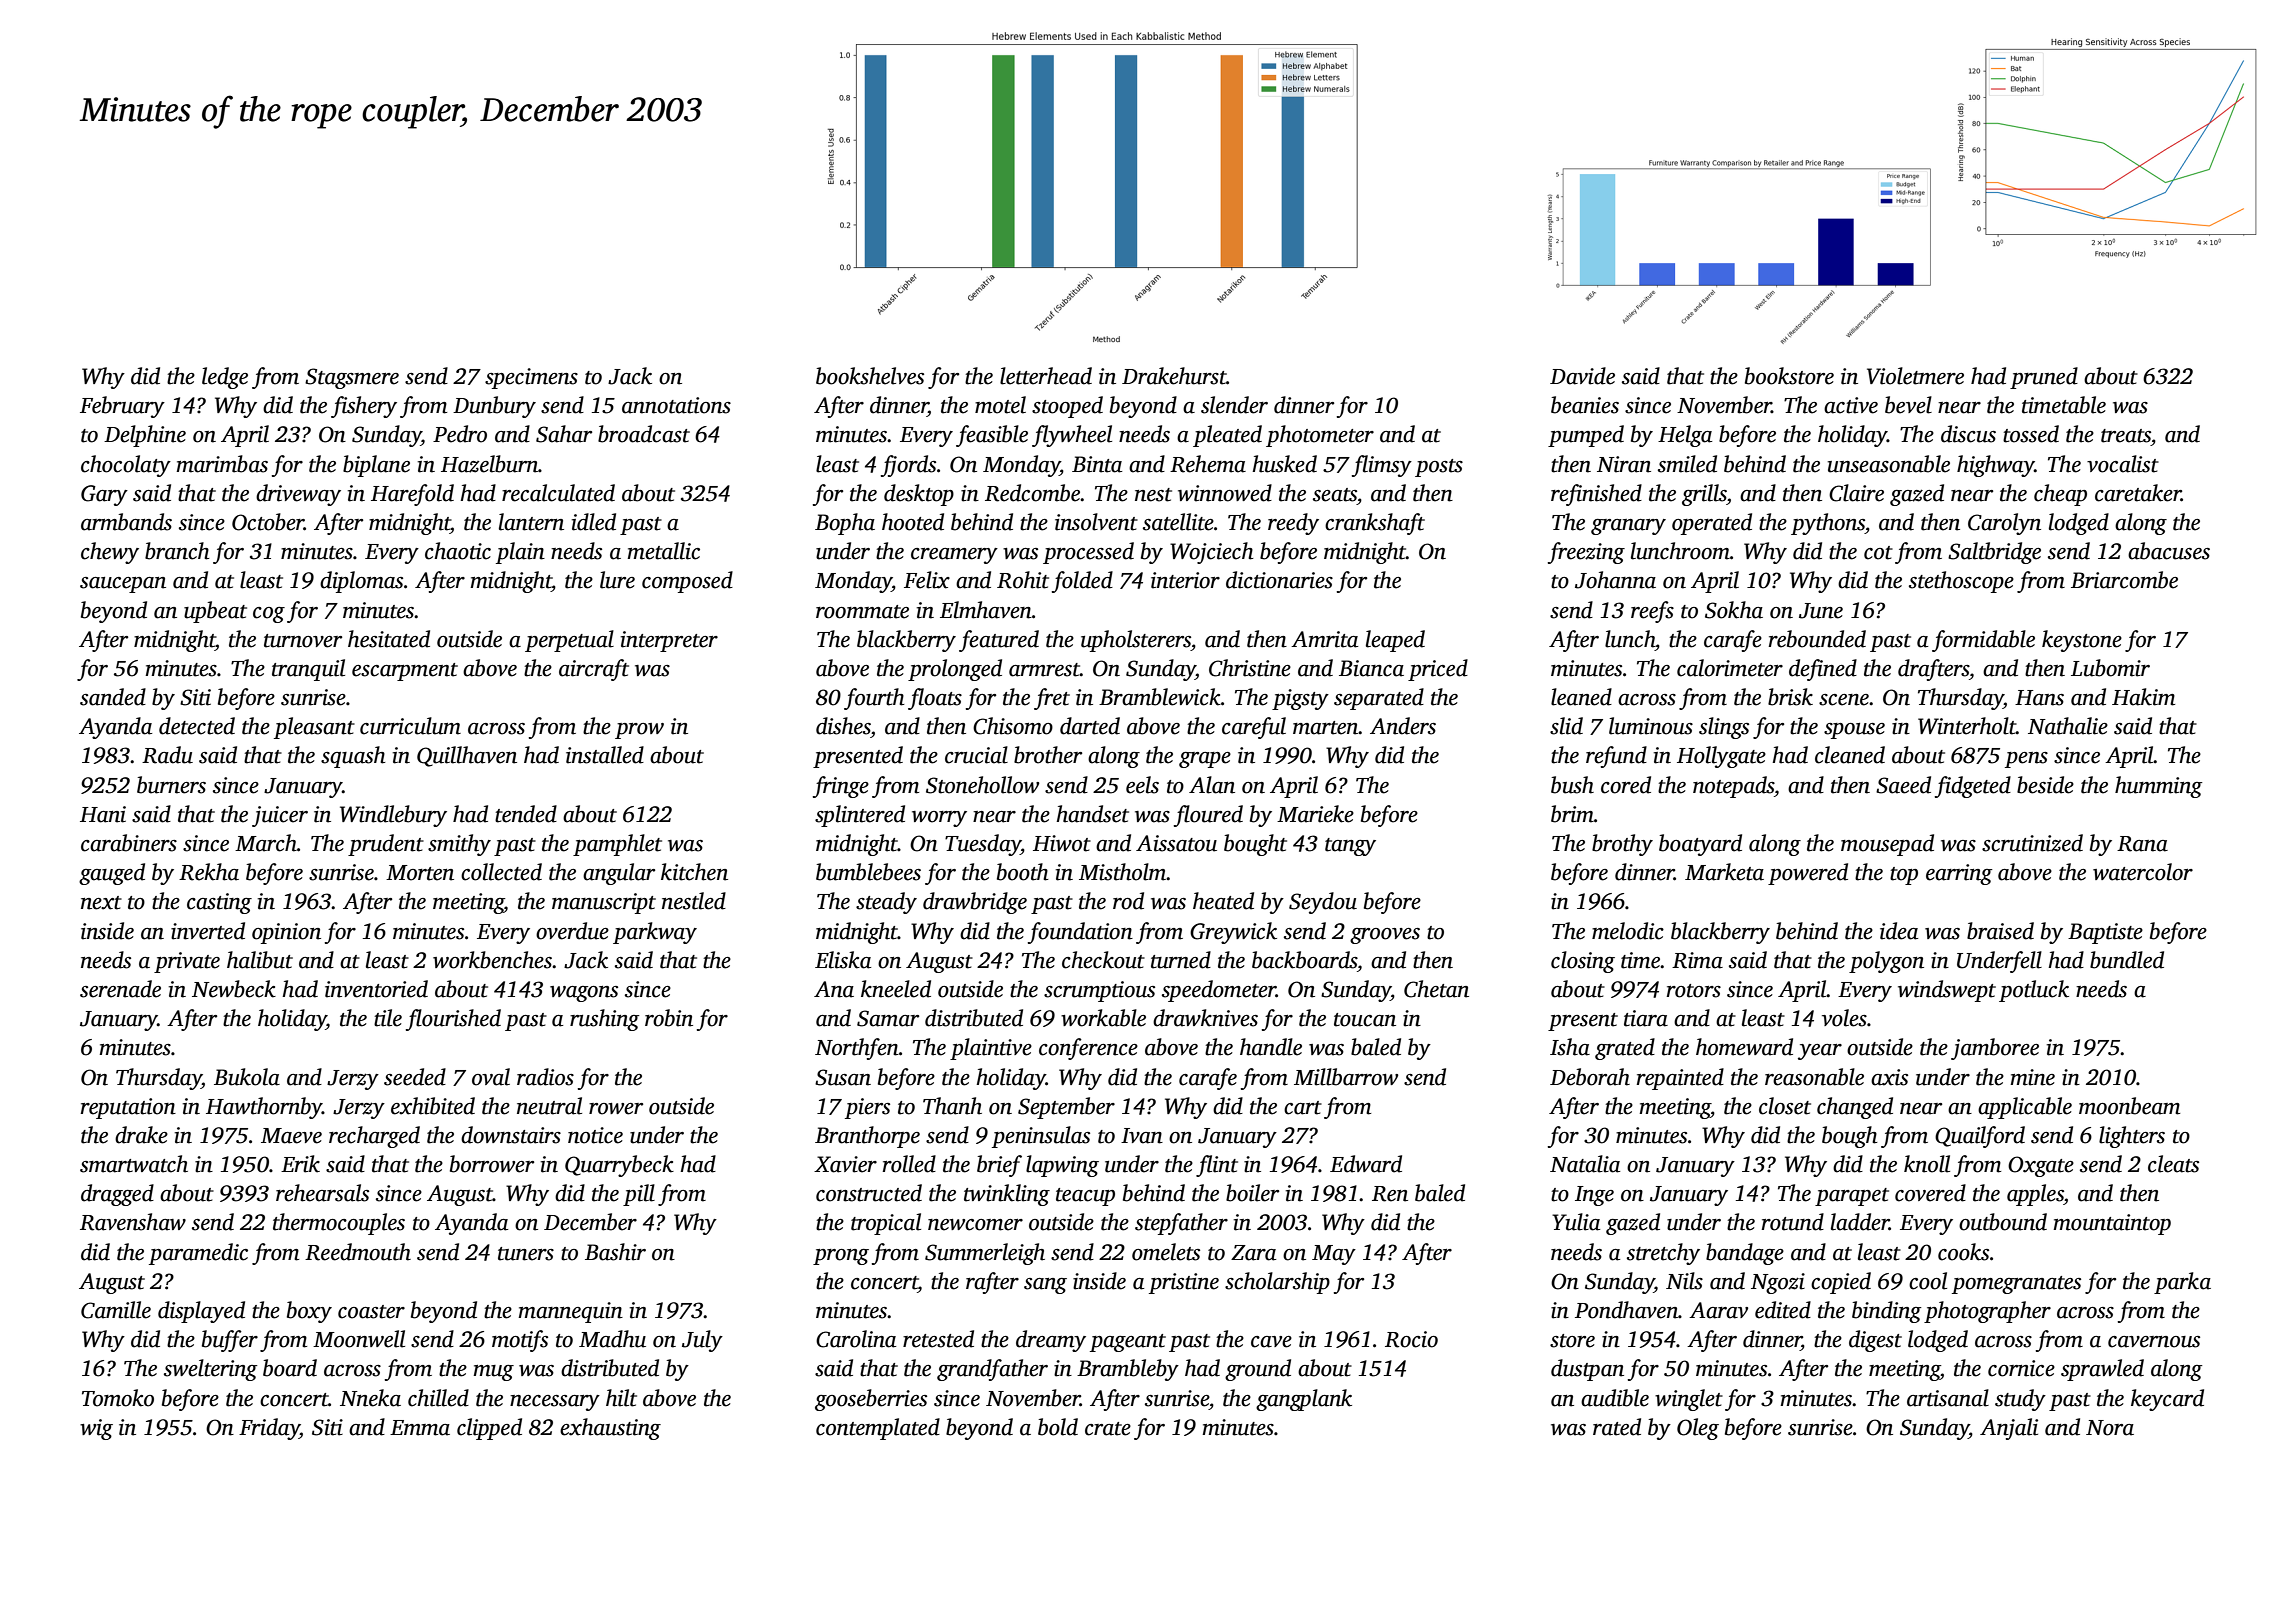 The width and height of the image is (2292, 1620). Describe the element at coordinates (1254, 728) in the image. I see `careful` at that location.
